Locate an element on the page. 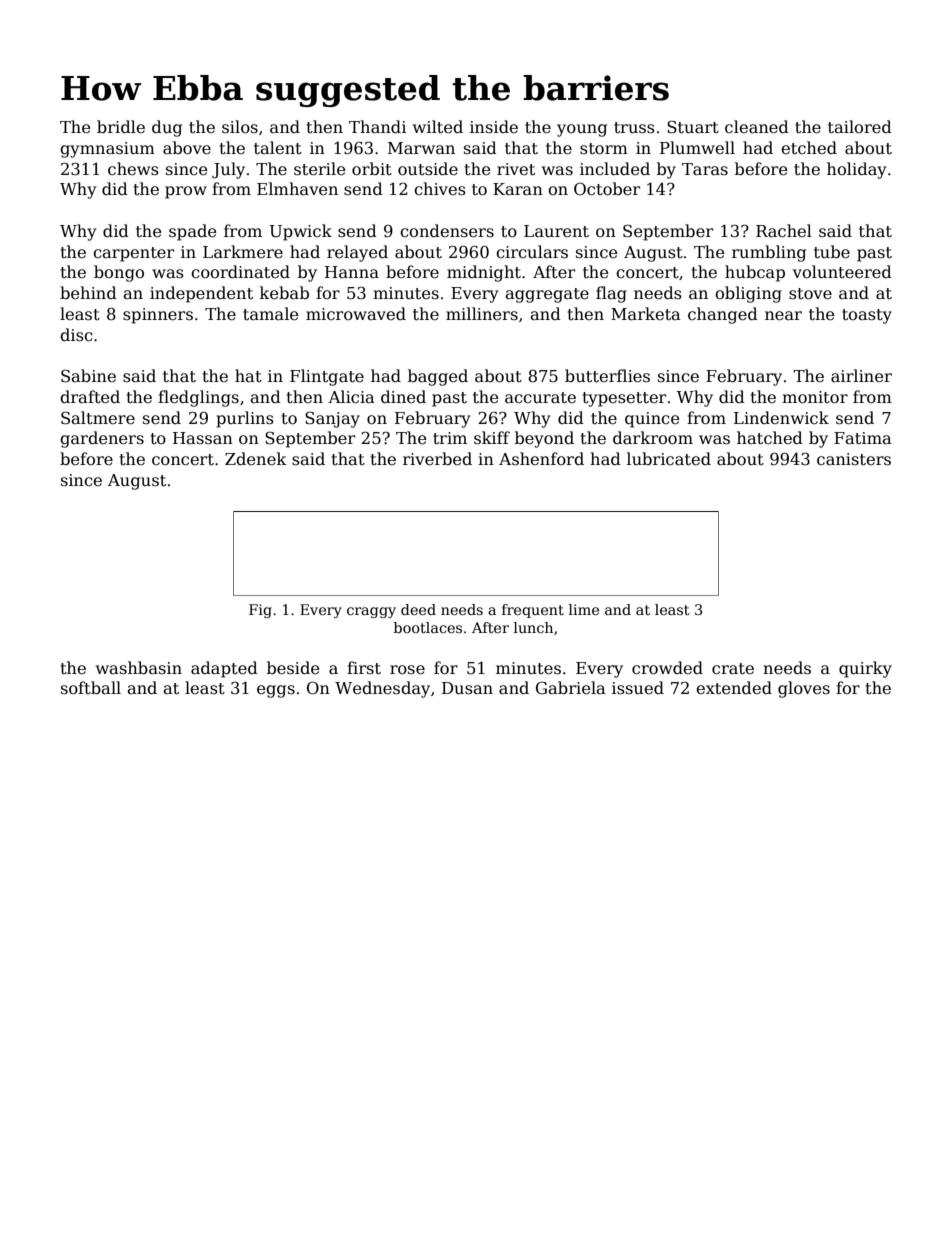  chives is located at coordinates (440, 188).
